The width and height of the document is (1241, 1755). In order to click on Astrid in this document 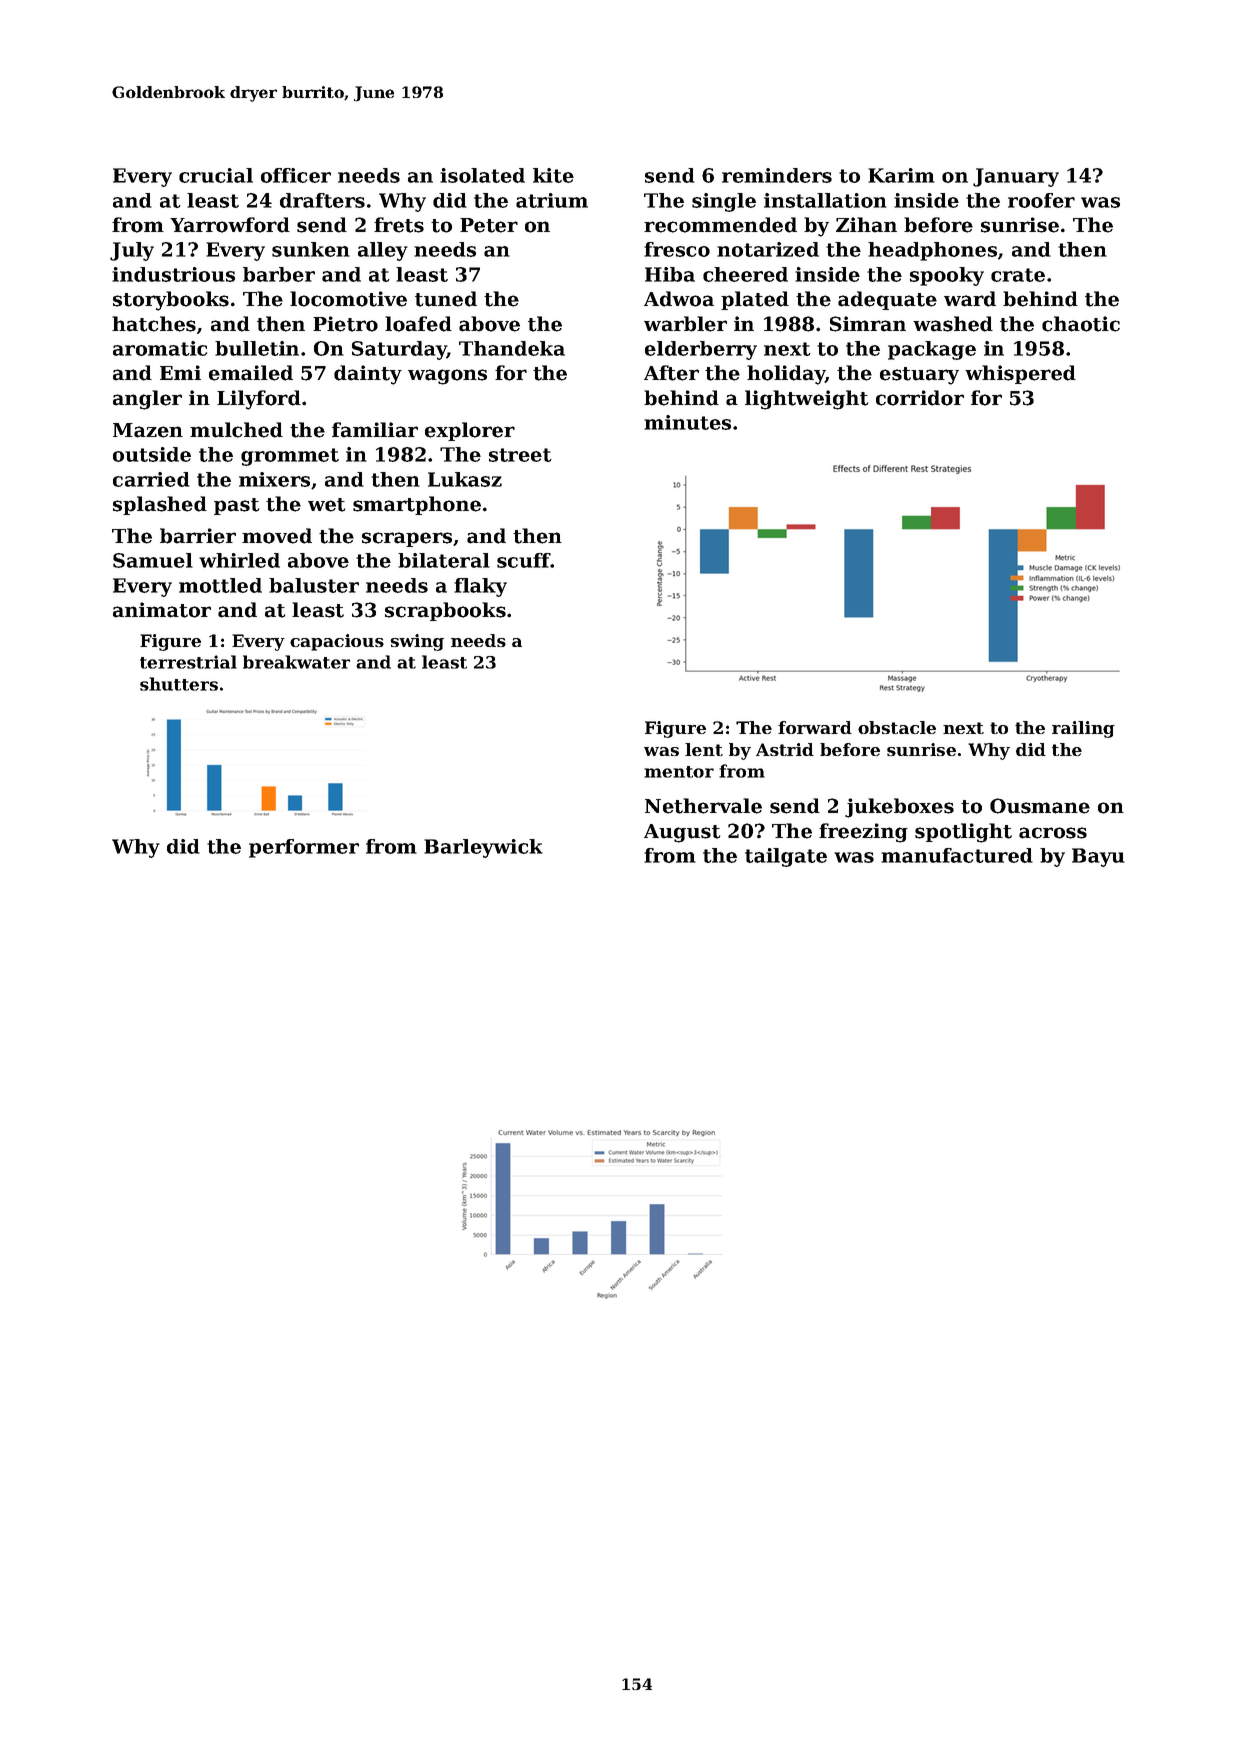, I will do `click(785, 749)`.
